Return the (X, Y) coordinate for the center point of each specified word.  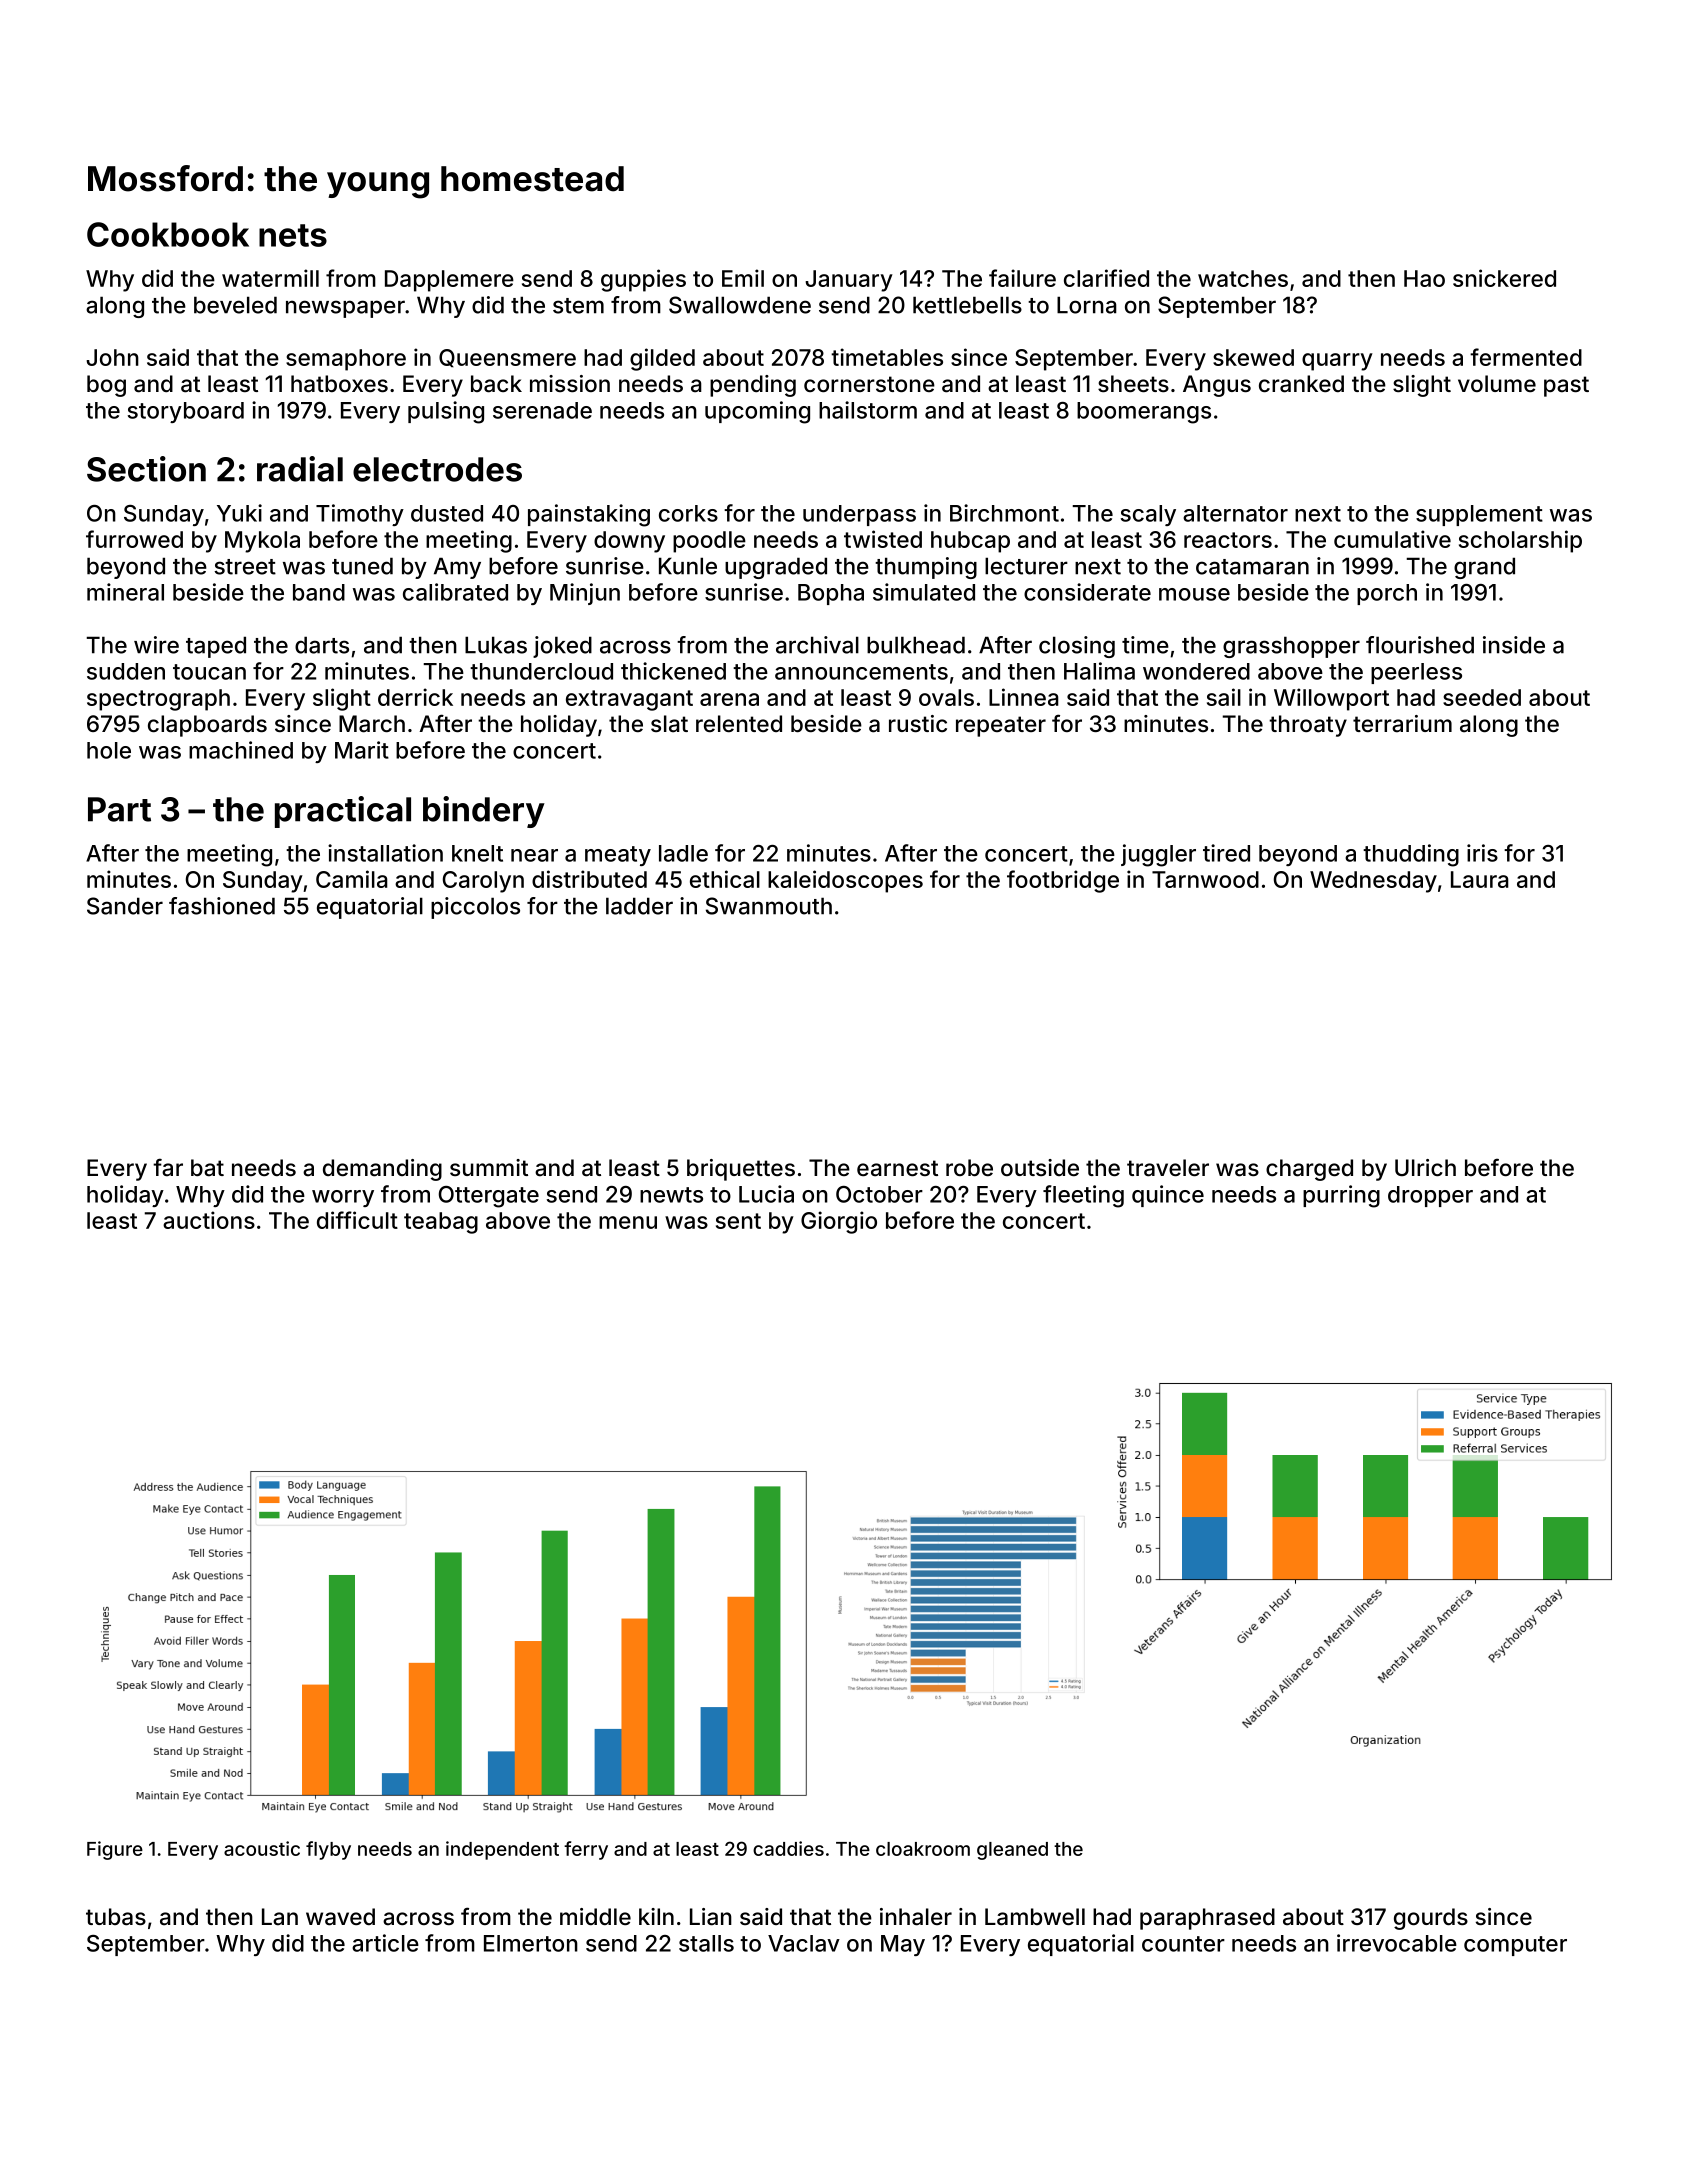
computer (1515, 1946)
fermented (1526, 357)
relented (739, 723)
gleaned (1012, 1851)
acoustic (262, 1848)
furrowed (134, 539)
